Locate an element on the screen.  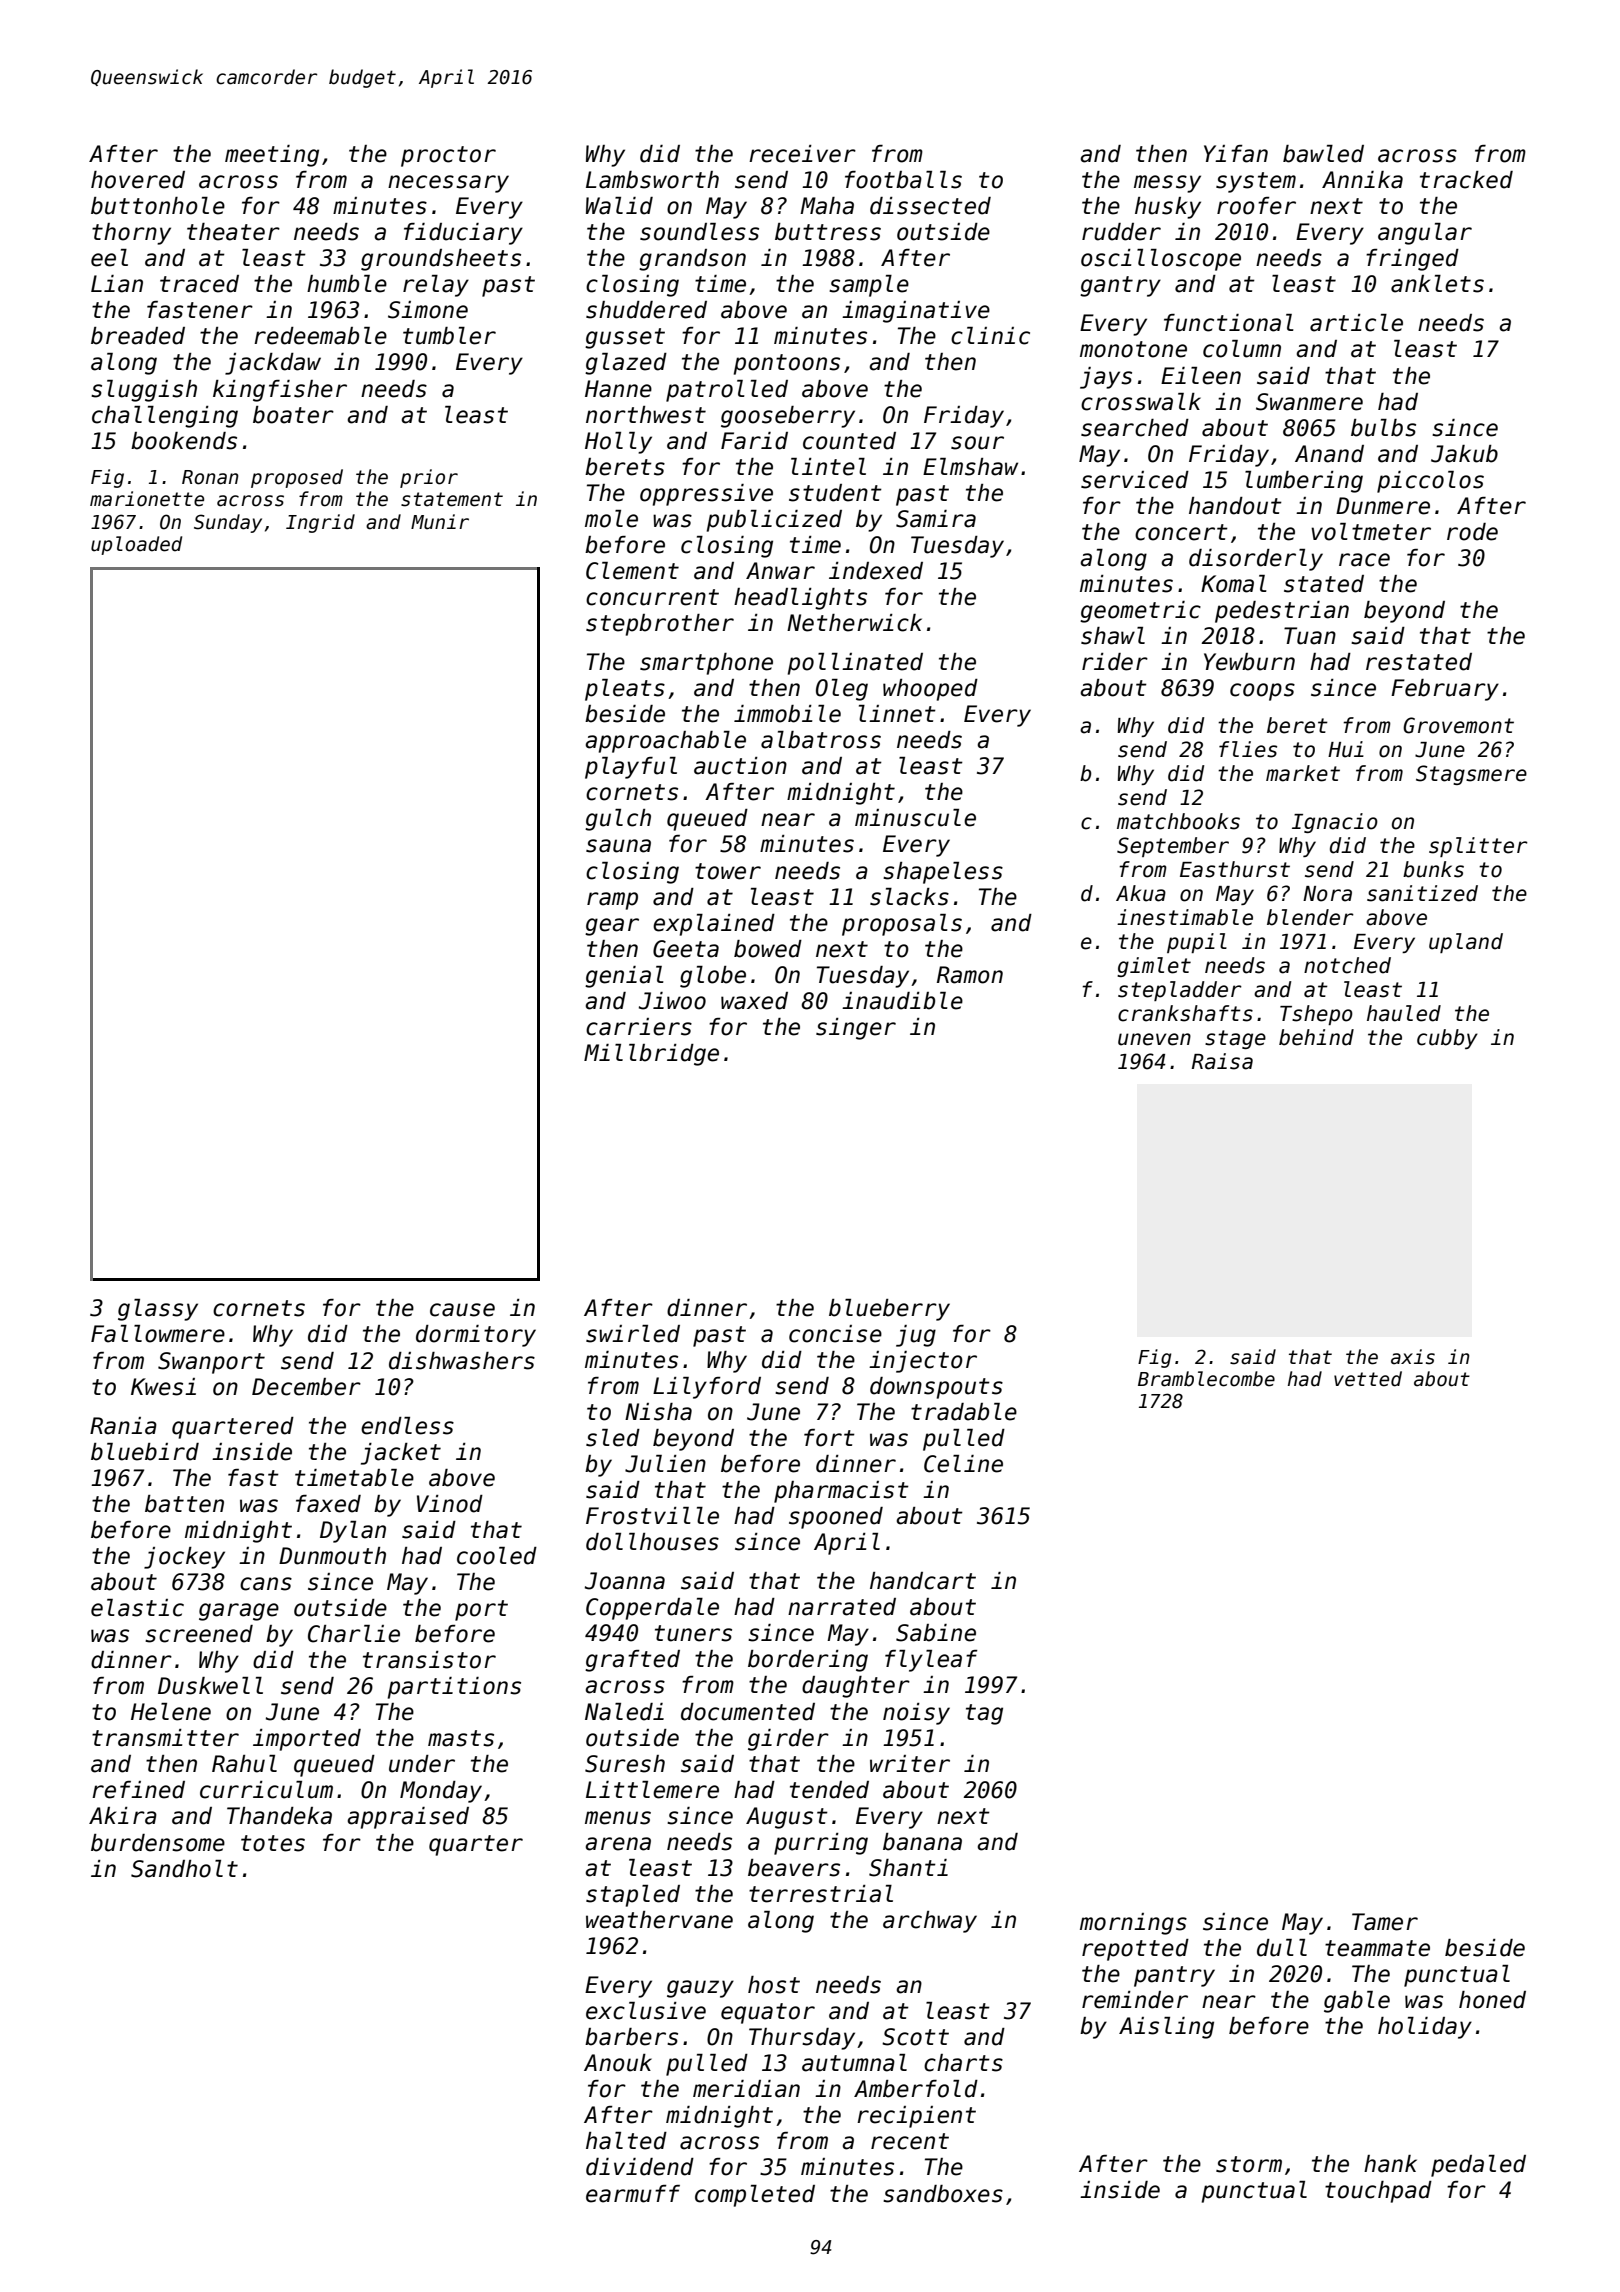
fringed is located at coordinates (1412, 260).
